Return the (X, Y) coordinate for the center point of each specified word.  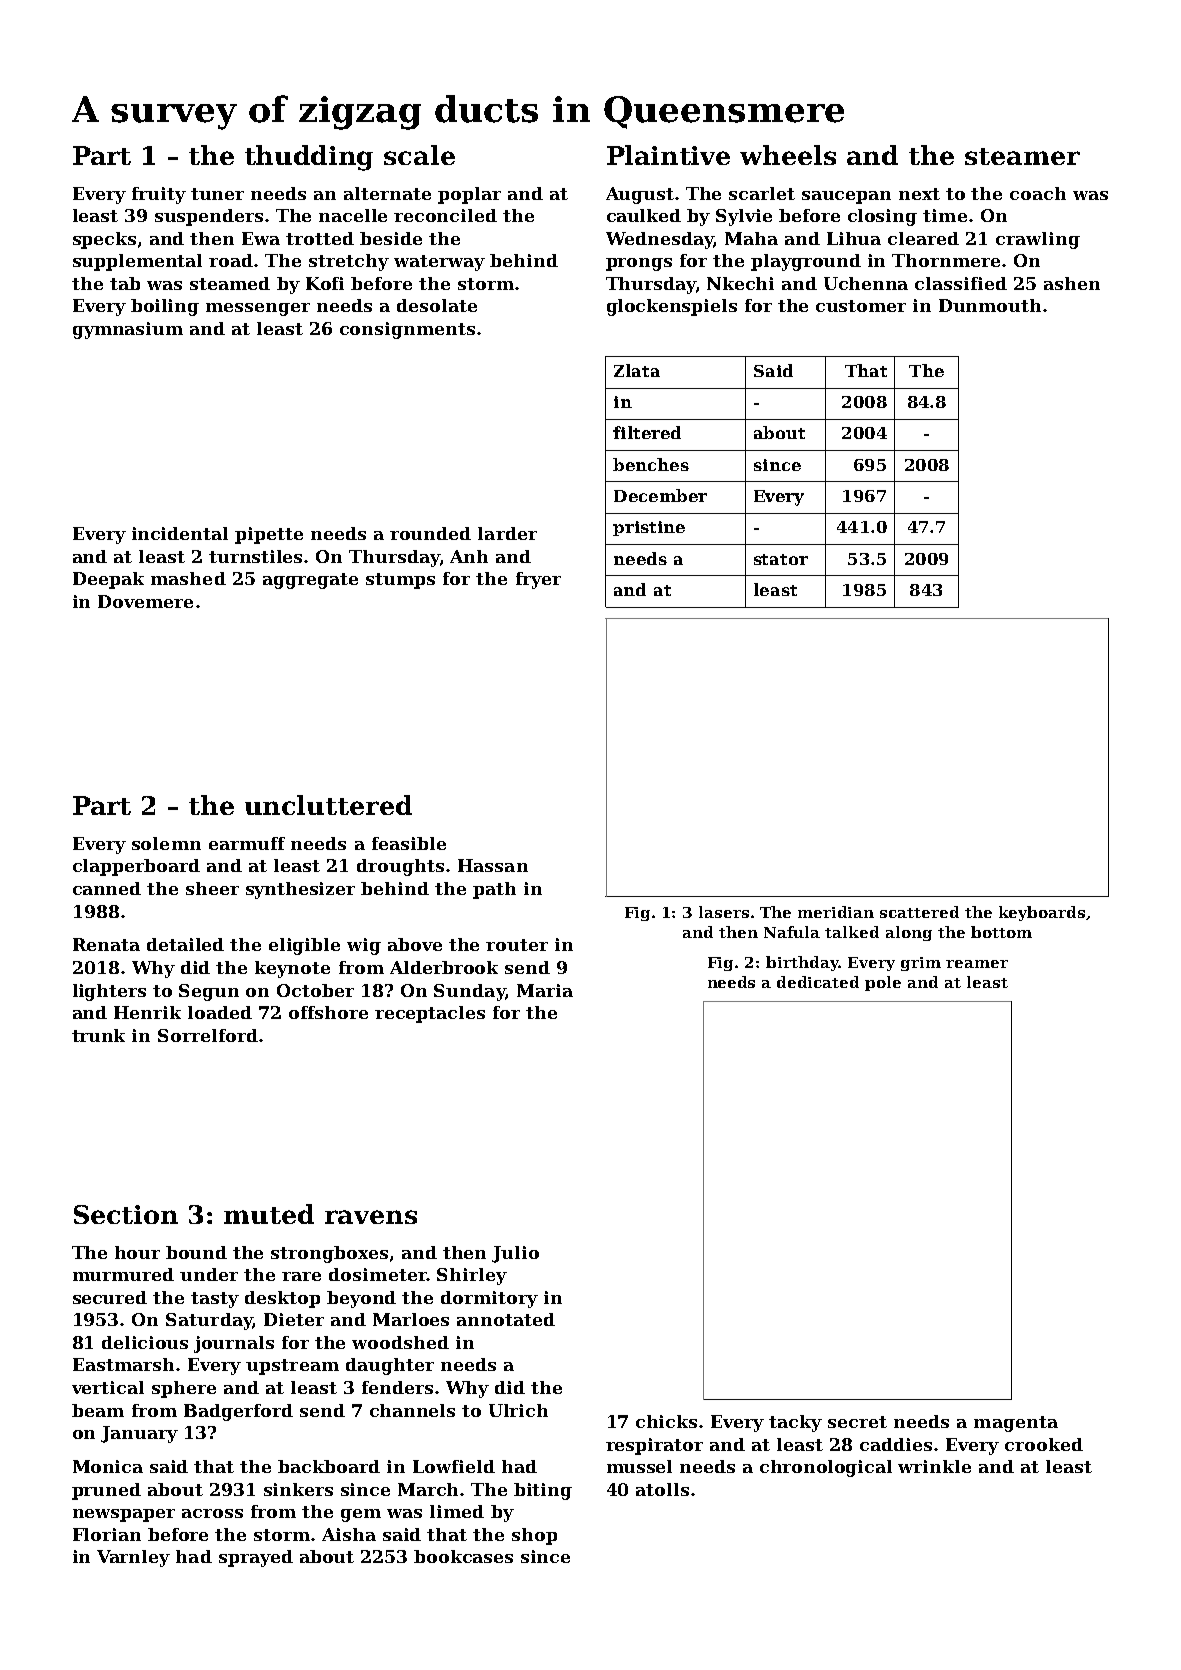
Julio (515, 1254)
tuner (217, 194)
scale (419, 155)
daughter (390, 1366)
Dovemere (145, 601)
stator (781, 559)
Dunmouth (990, 305)
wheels (788, 155)
